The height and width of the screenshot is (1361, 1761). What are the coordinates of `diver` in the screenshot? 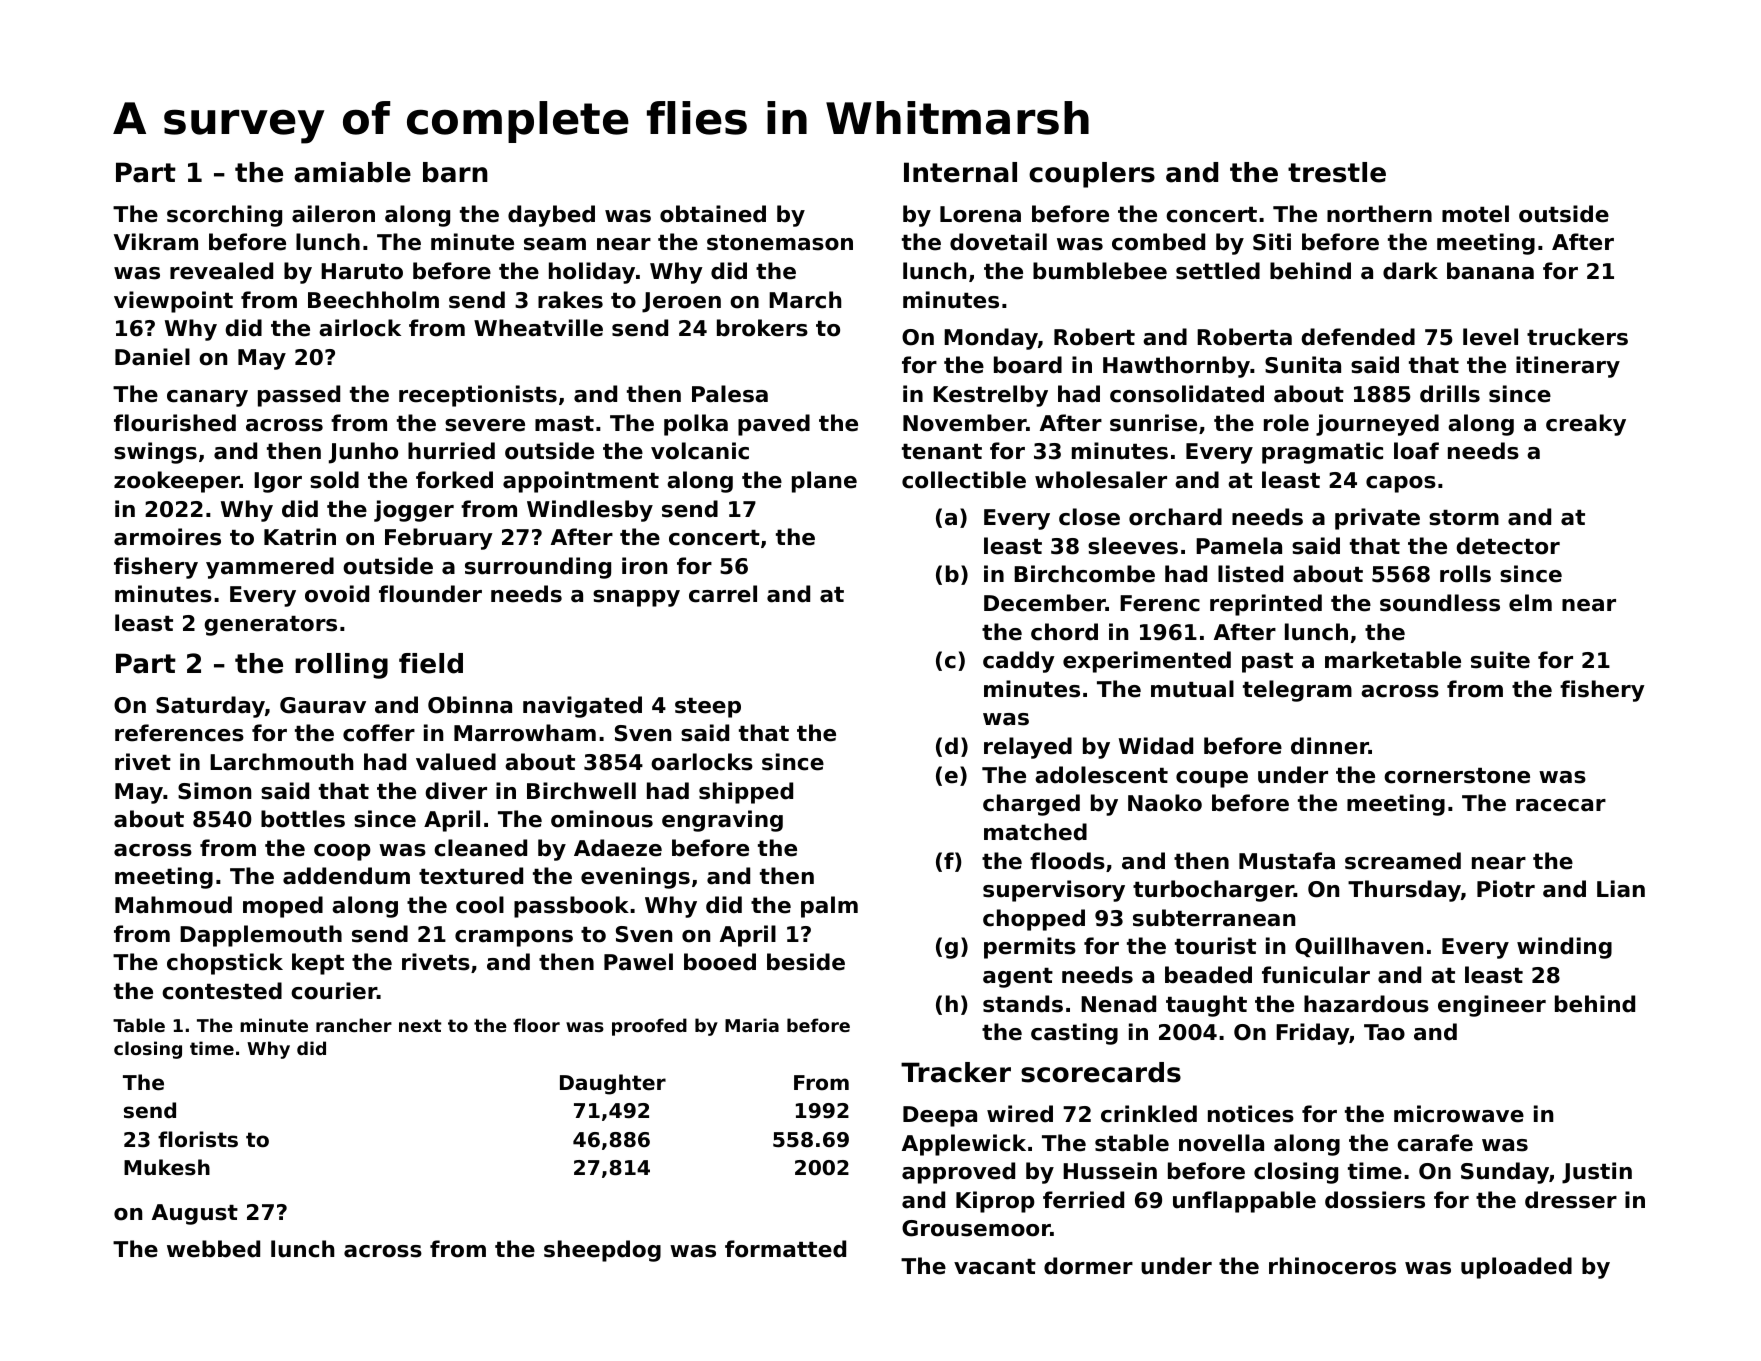 It's located at (456, 791).
